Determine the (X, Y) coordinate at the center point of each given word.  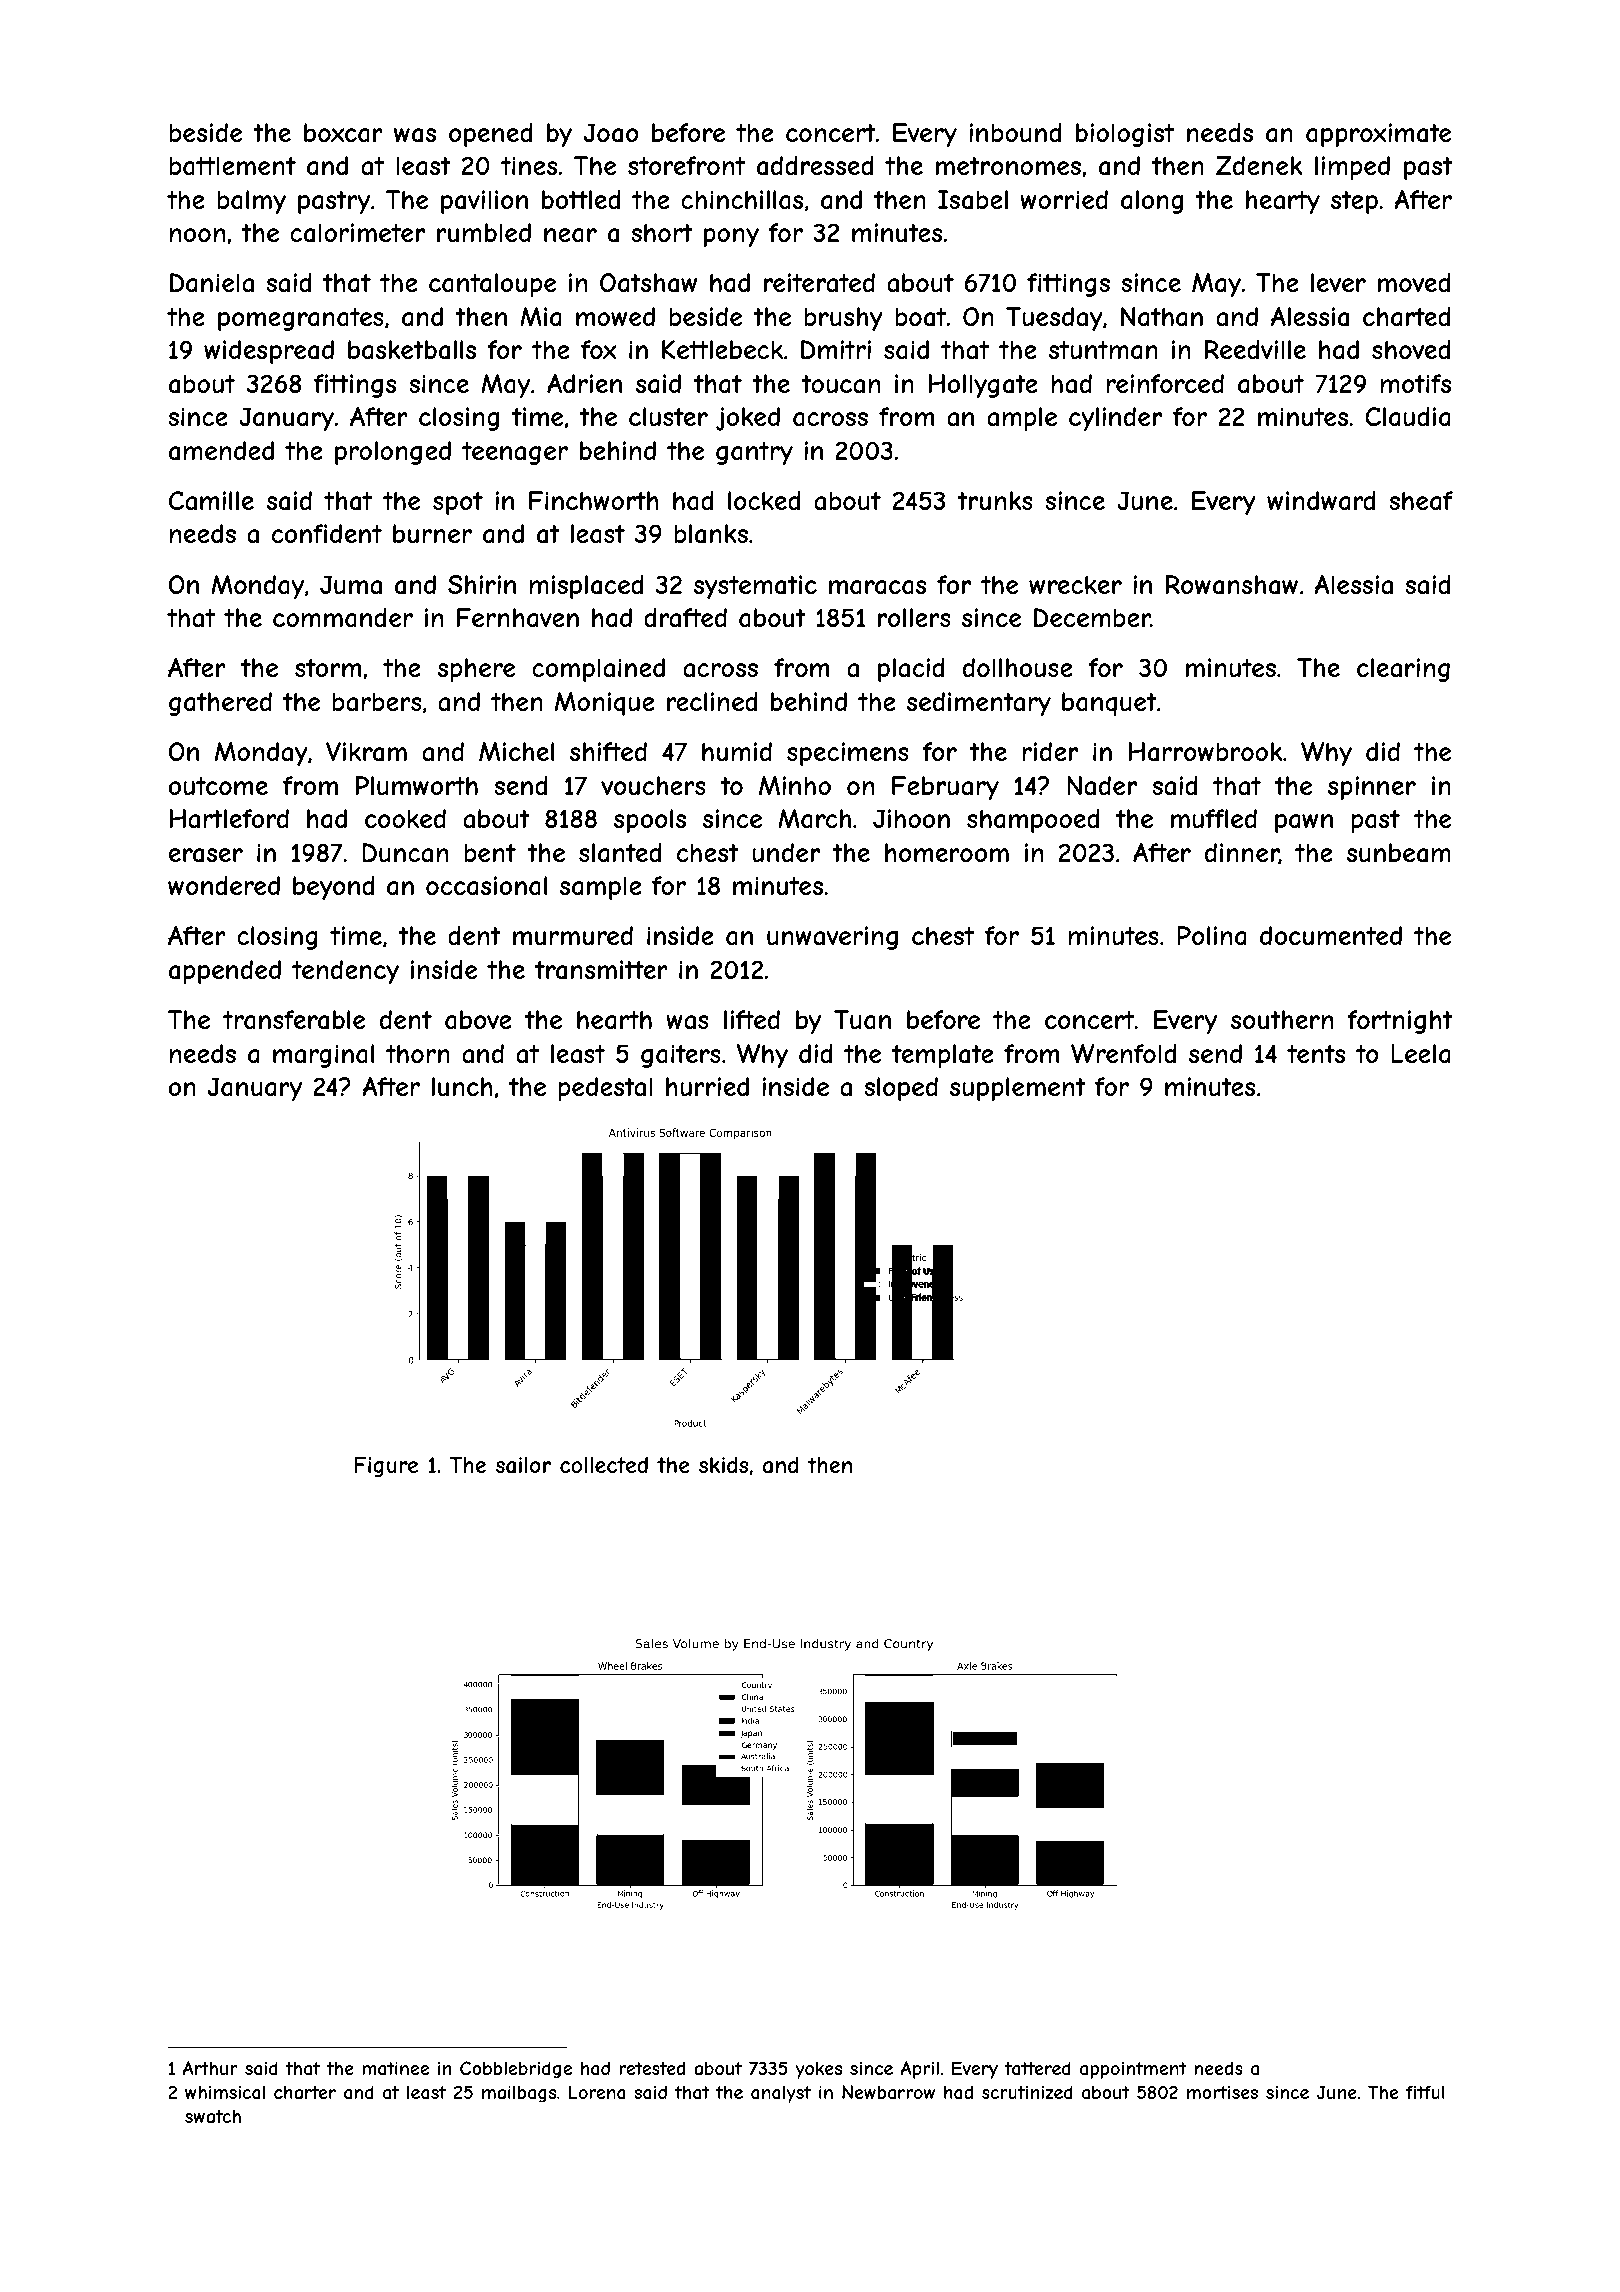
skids (723, 1465)
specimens (848, 754)
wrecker (1075, 584)
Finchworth (594, 500)
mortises (1222, 2092)
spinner (1372, 788)
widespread (269, 352)
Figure (386, 1467)
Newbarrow (888, 2092)
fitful (1425, 2092)
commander (343, 618)
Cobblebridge (516, 2070)
